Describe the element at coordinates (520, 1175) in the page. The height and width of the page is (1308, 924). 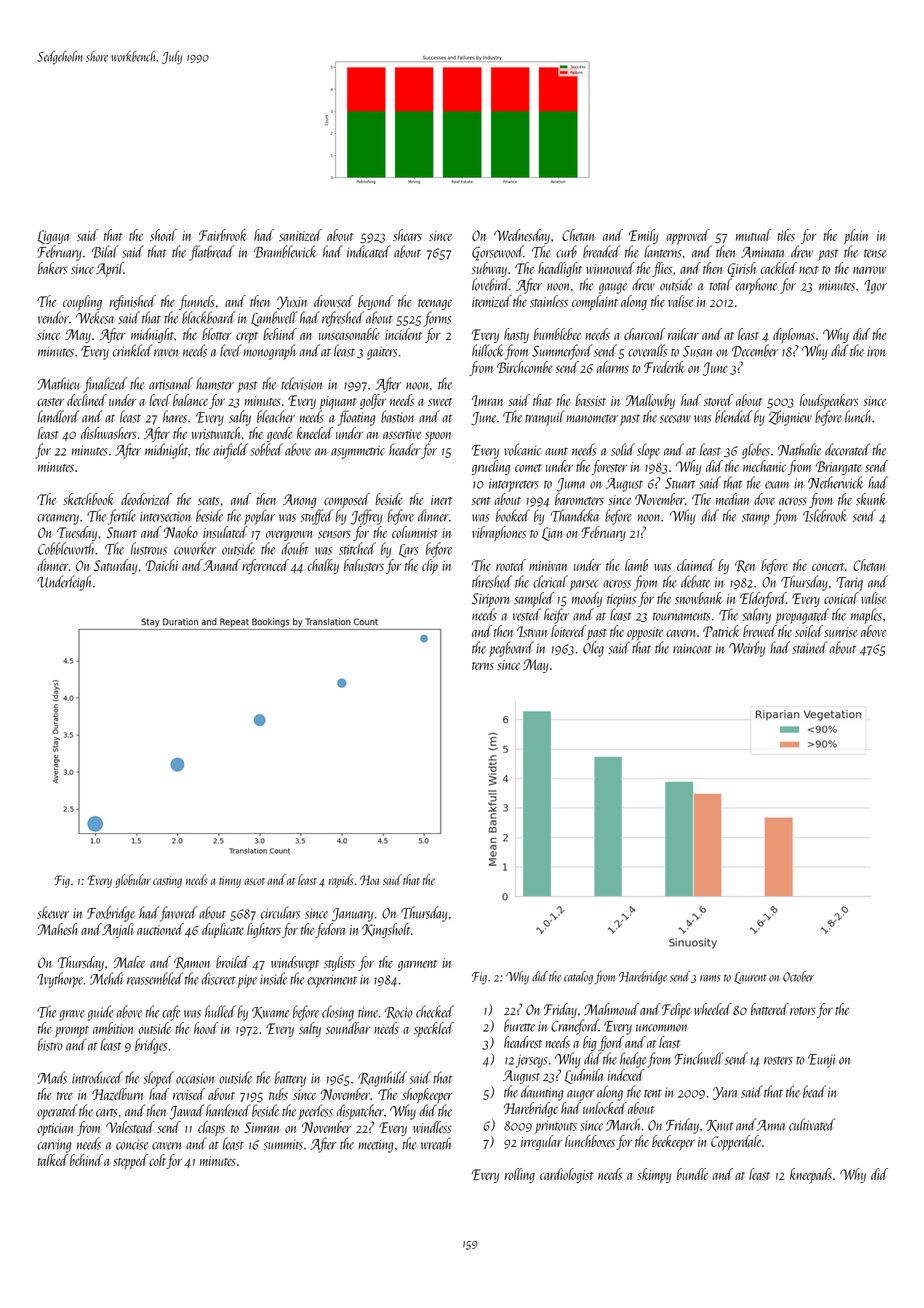
I see `rolling` at that location.
